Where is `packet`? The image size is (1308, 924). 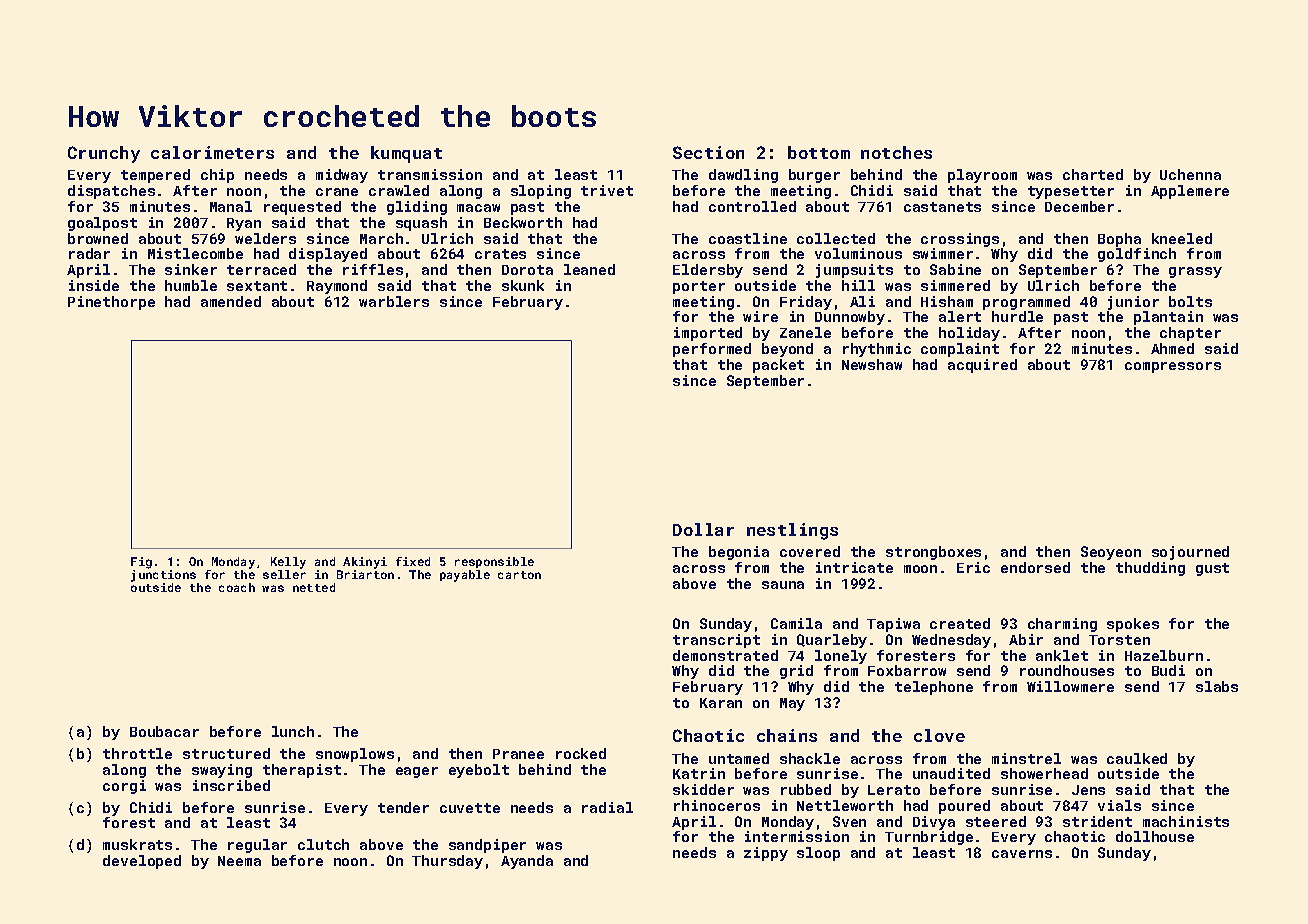
packet is located at coordinates (778, 366).
